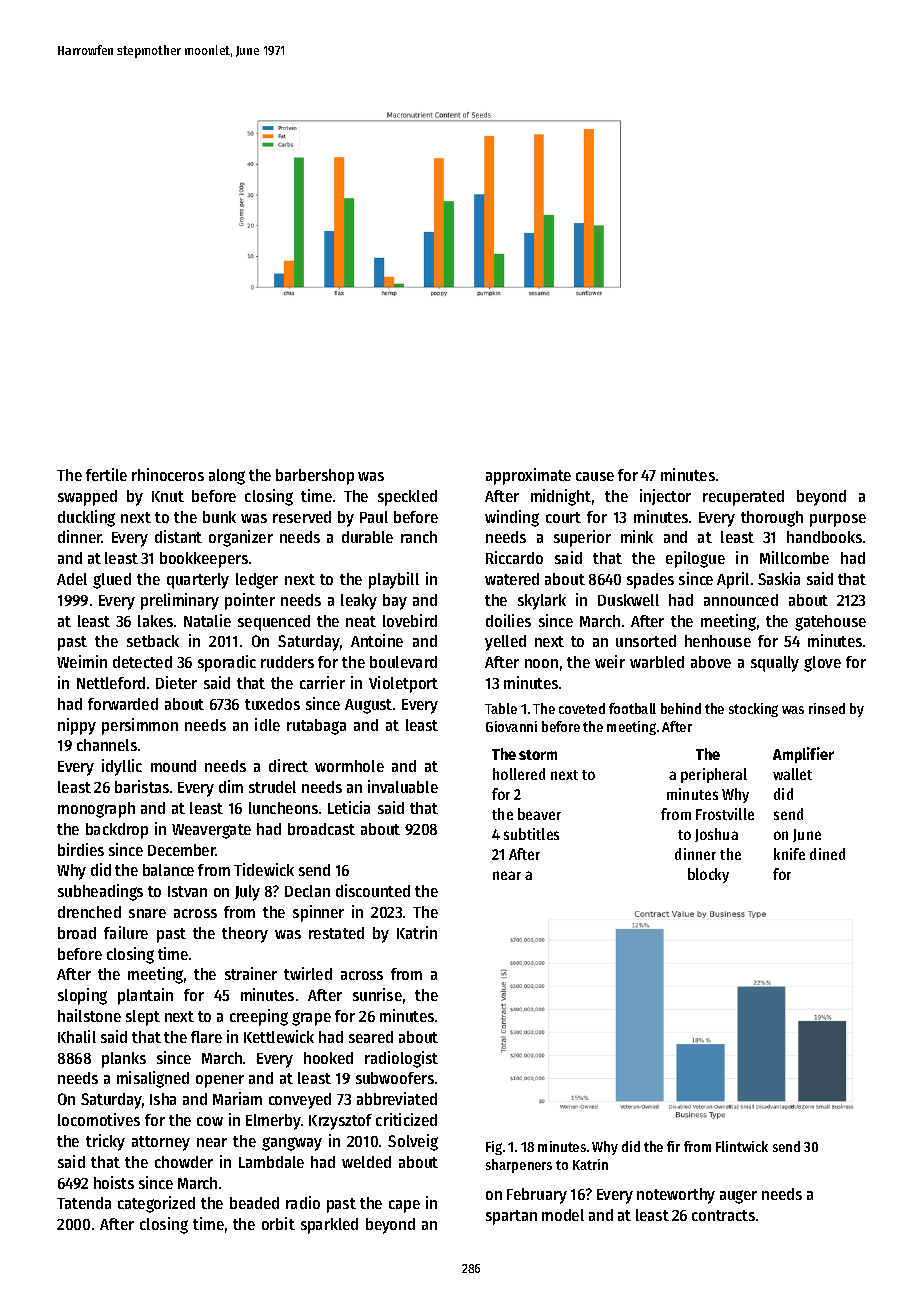 The width and height of the screenshot is (924, 1311). I want to click on model, so click(563, 1215).
